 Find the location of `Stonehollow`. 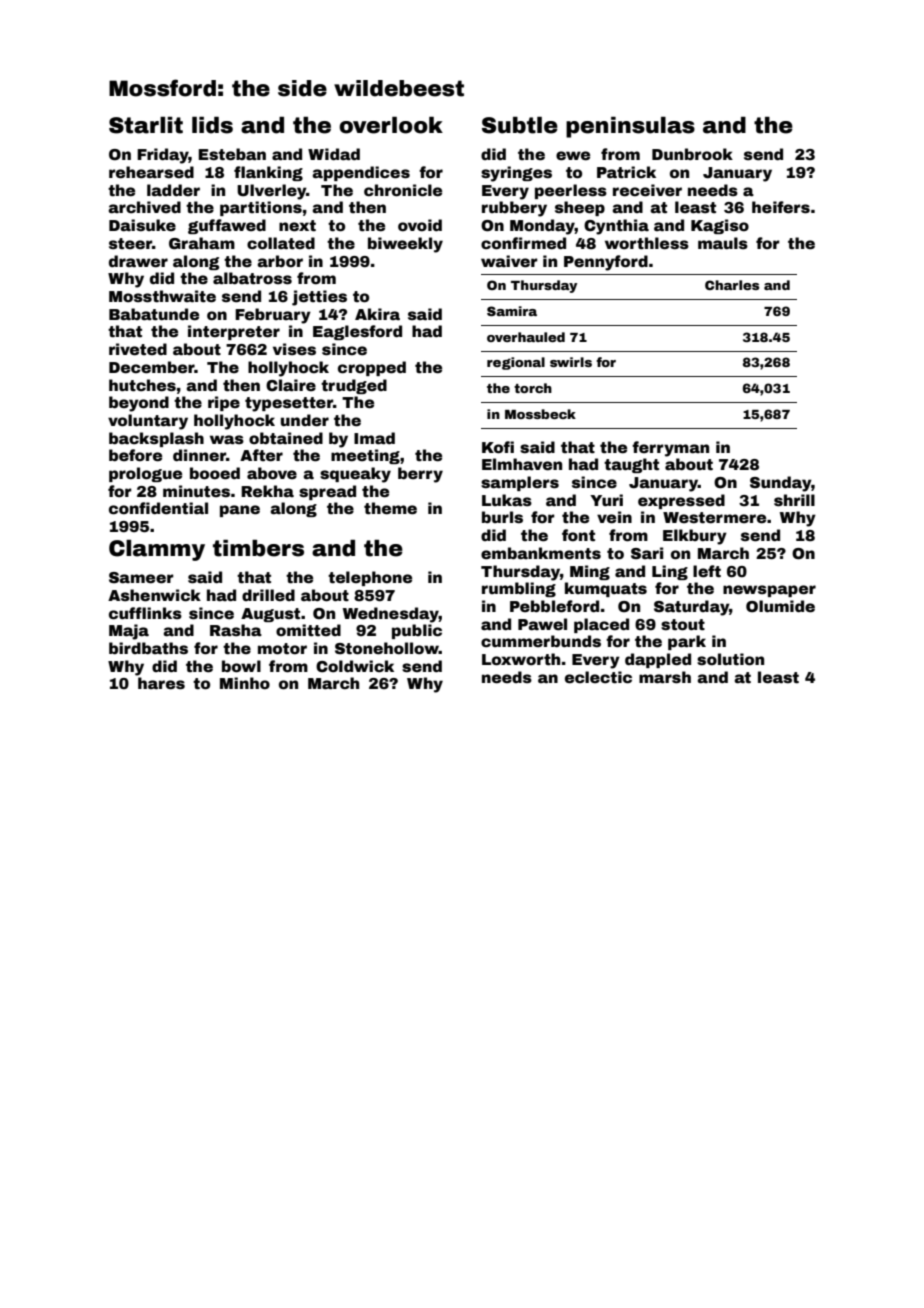

Stonehollow is located at coordinates (387, 648).
